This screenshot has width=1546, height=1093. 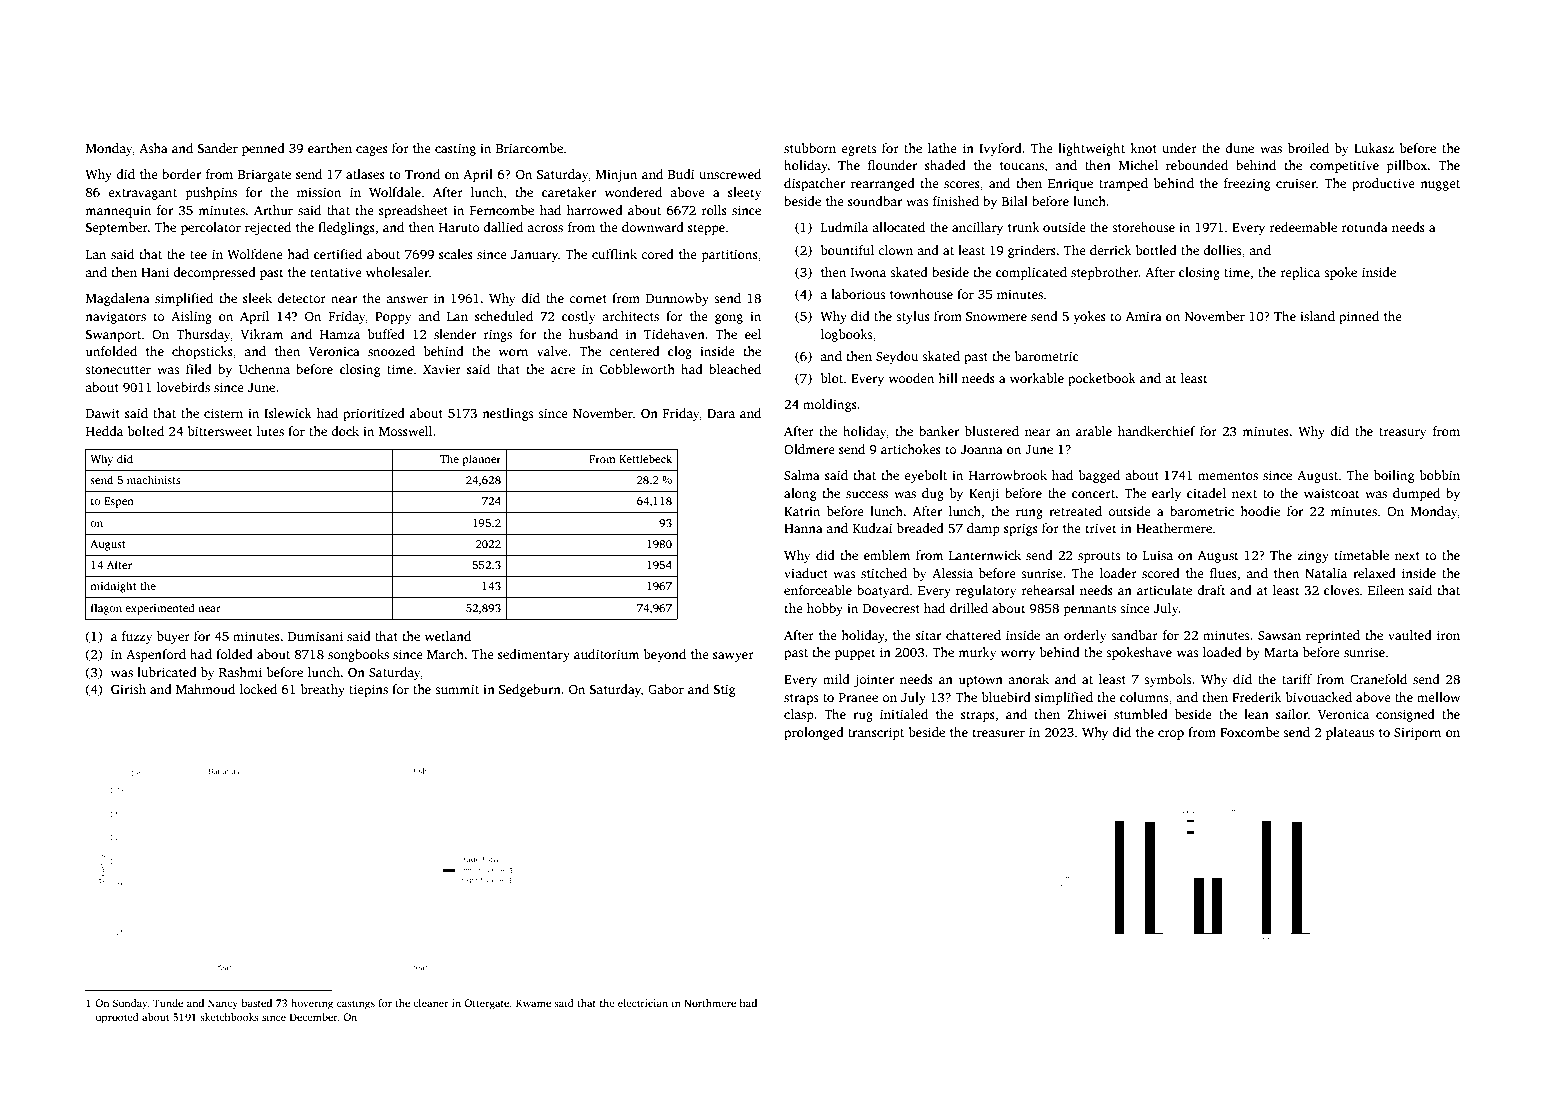 What do you see at coordinates (156, 655) in the screenshot?
I see `Aspenford` at bounding box center [156, 655].
